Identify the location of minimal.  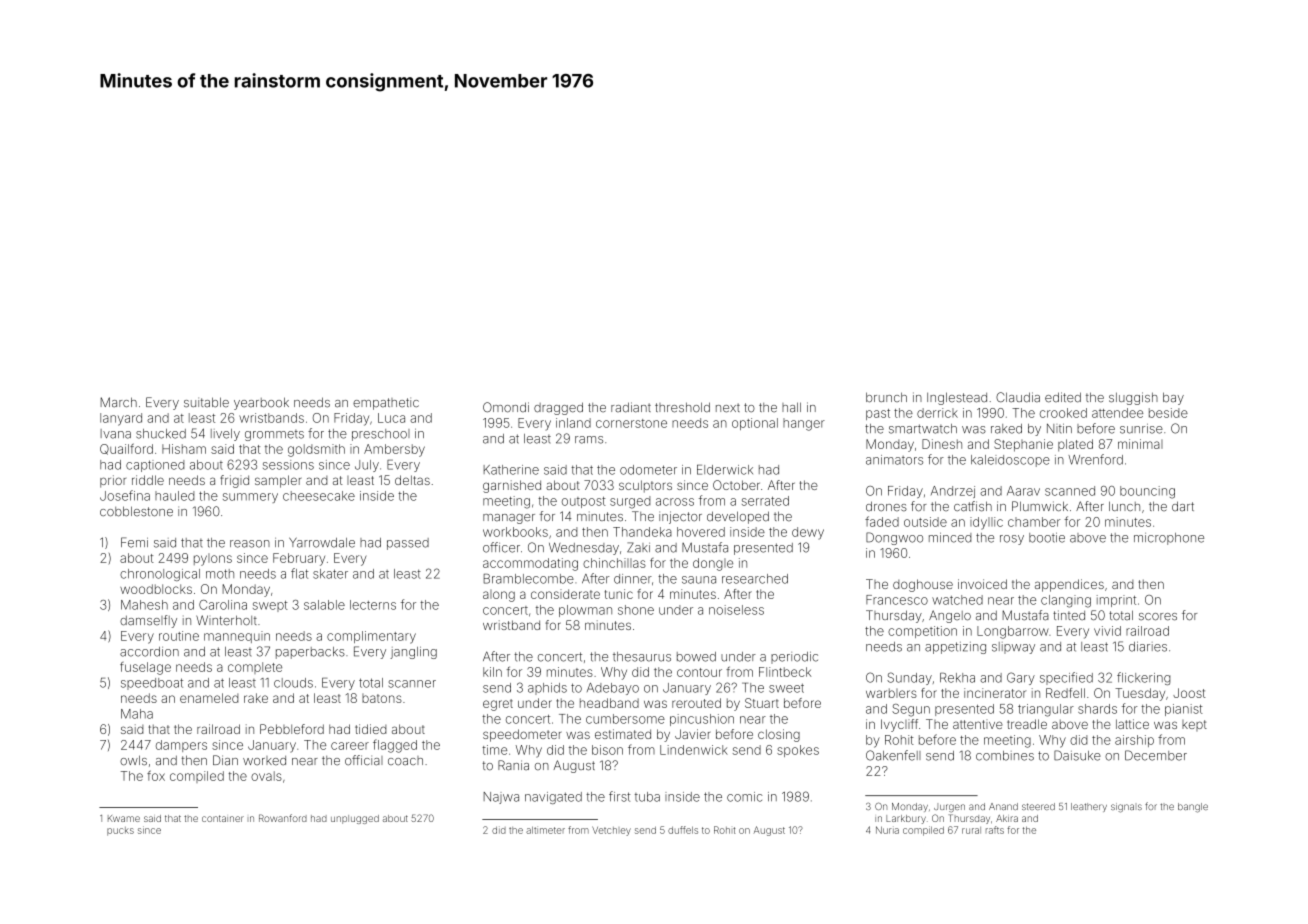
(1140, 444).
